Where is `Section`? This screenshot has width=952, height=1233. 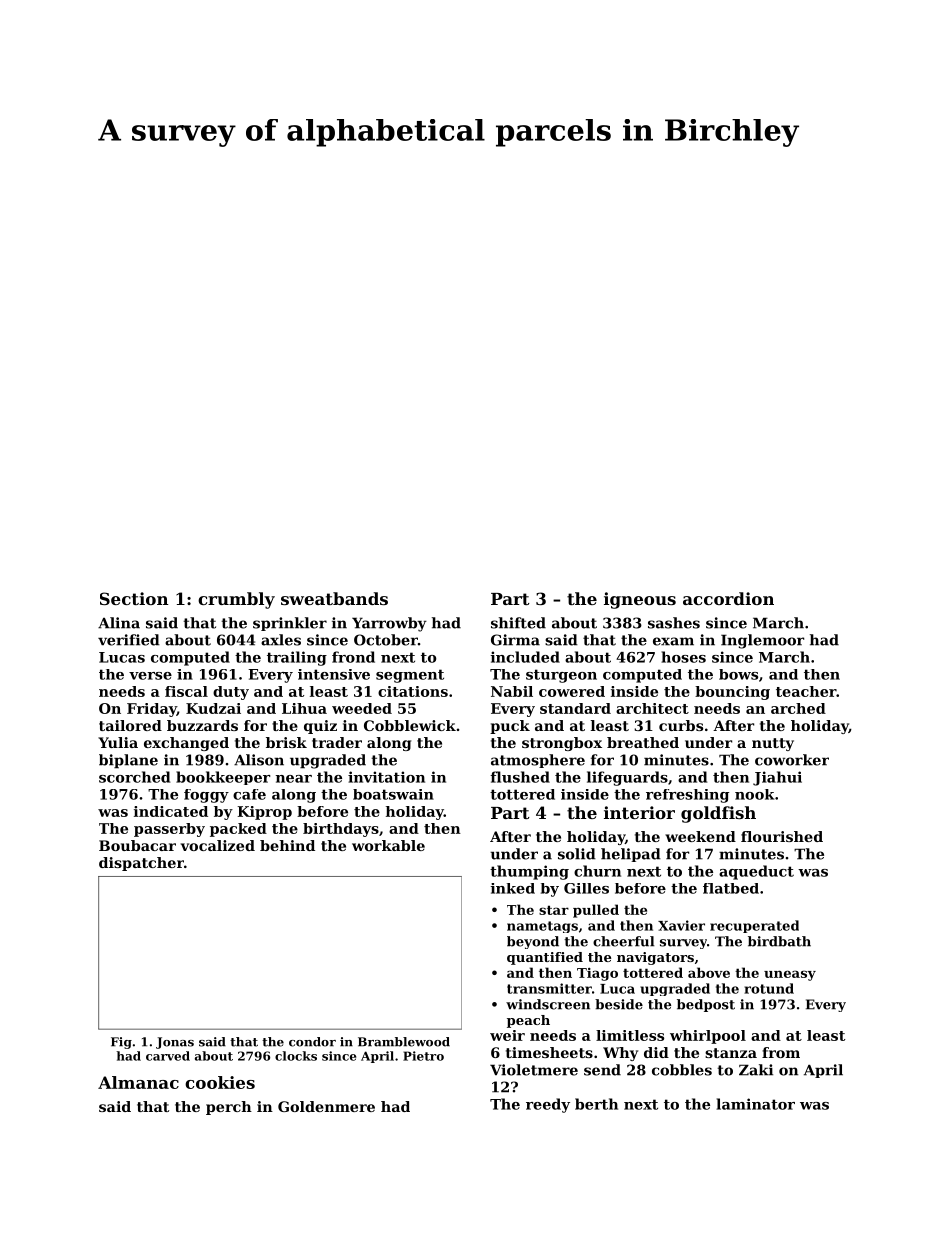 Section is located at coordinates (134, 598).
